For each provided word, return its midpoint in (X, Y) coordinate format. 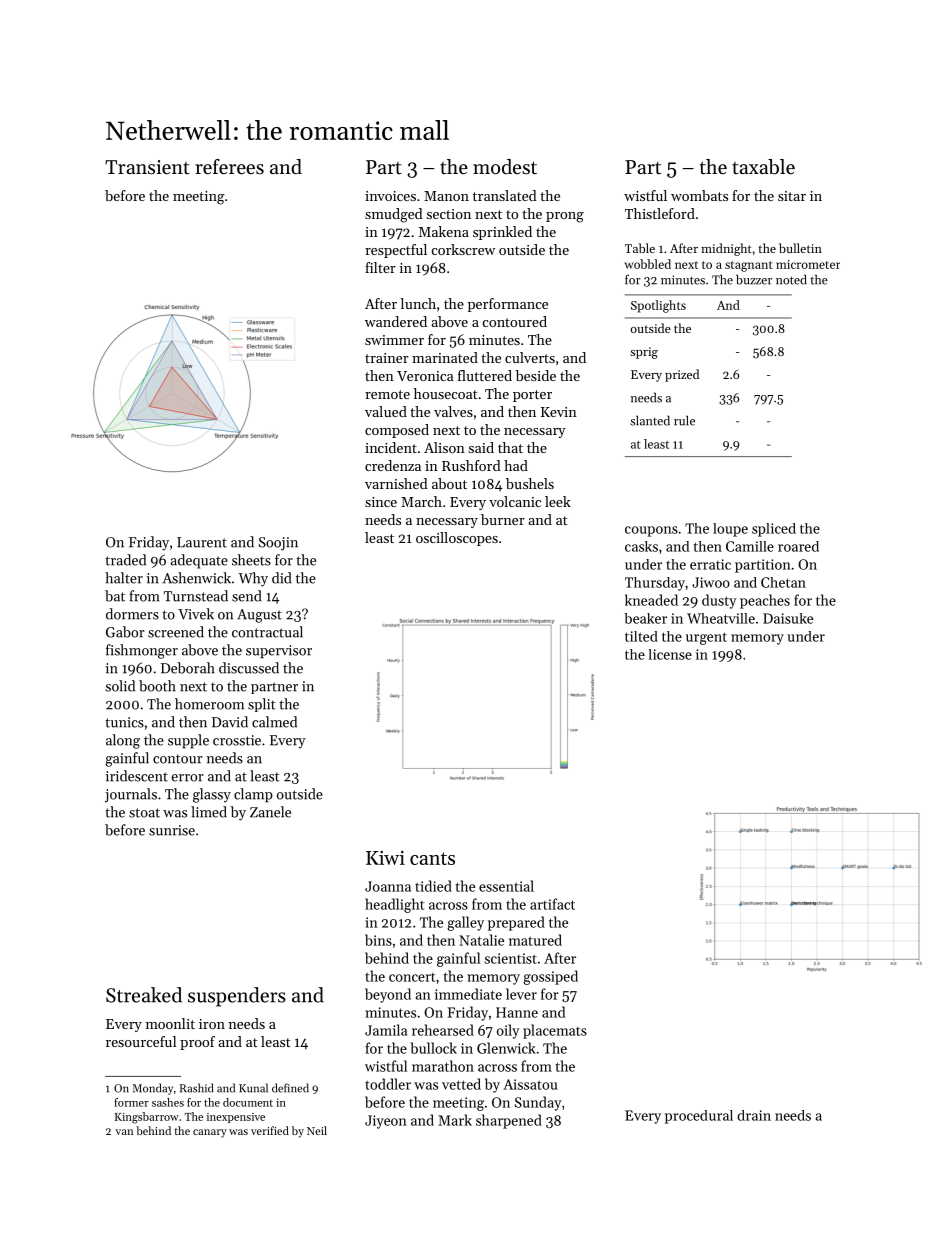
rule (684, 420)
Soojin (278, 544)
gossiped (550, 977)
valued (386, 411)
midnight (726, 249)
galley (465, 923)
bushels (530, 483)
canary (210, 1133)
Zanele (270, 812)
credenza (393, 465)
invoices (390, 196)
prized (682, 375)
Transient (147, 167)
